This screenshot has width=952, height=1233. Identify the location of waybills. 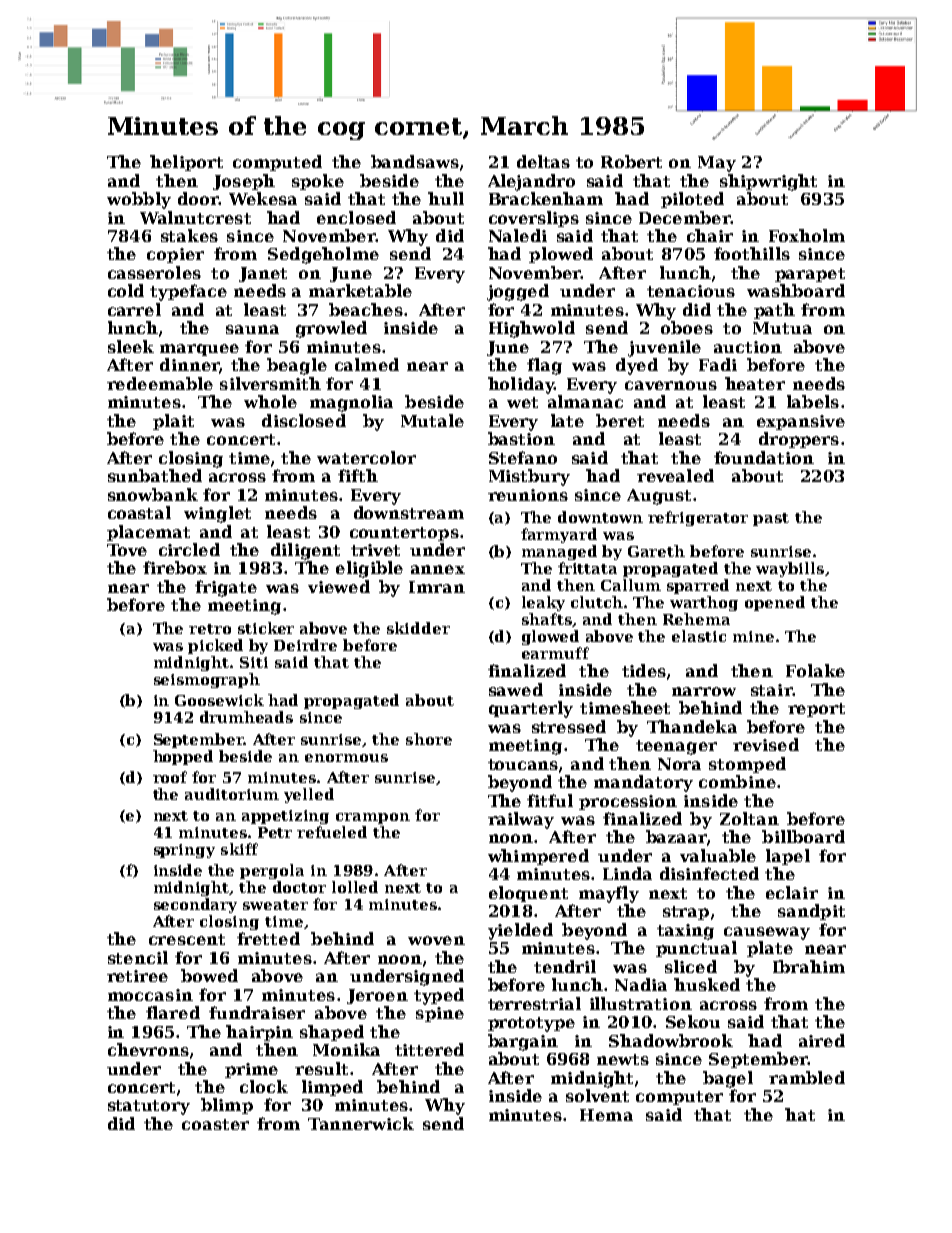
(790, 569).
